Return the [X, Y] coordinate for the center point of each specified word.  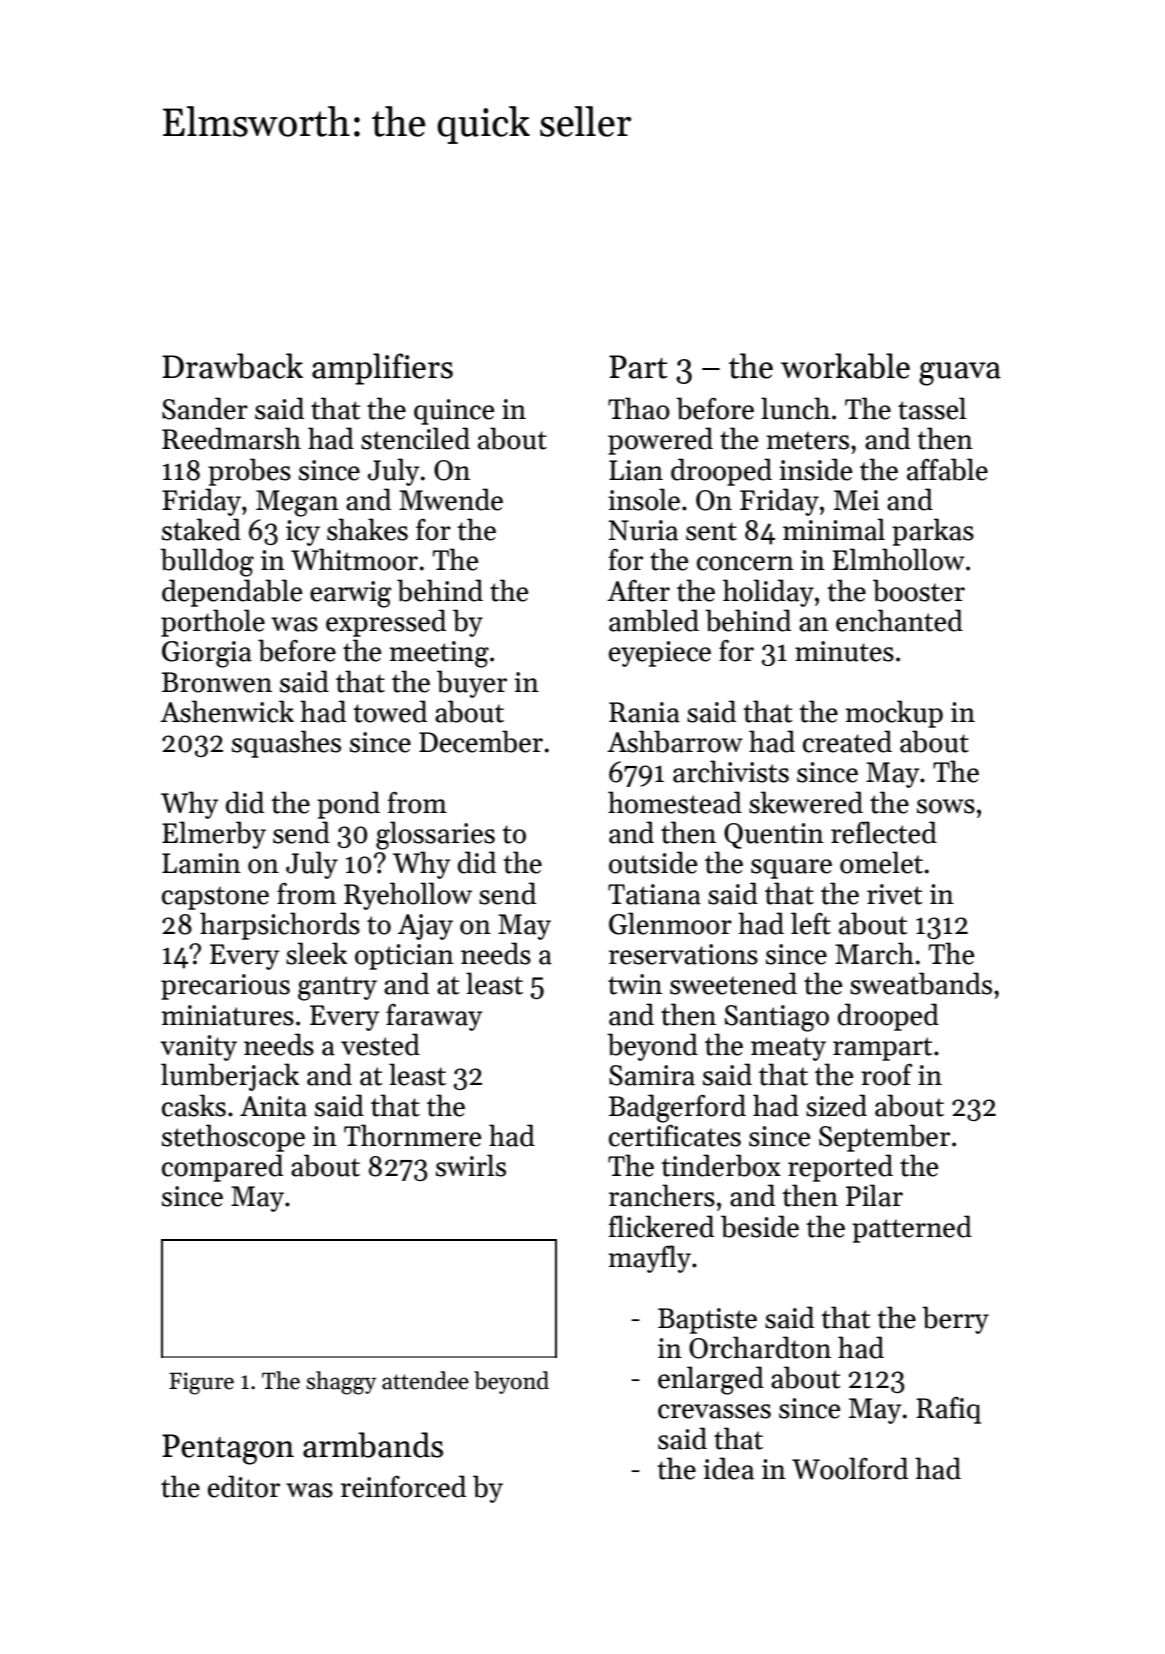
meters [808, 440]
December [481, 741]
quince [454, 412]
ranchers [662, 1195]
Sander [205, 408]
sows [946, 806]
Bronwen [217, 682]
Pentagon [228, 1449]
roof [886, 1074]
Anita [273, 1106]
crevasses [714, 1411]
